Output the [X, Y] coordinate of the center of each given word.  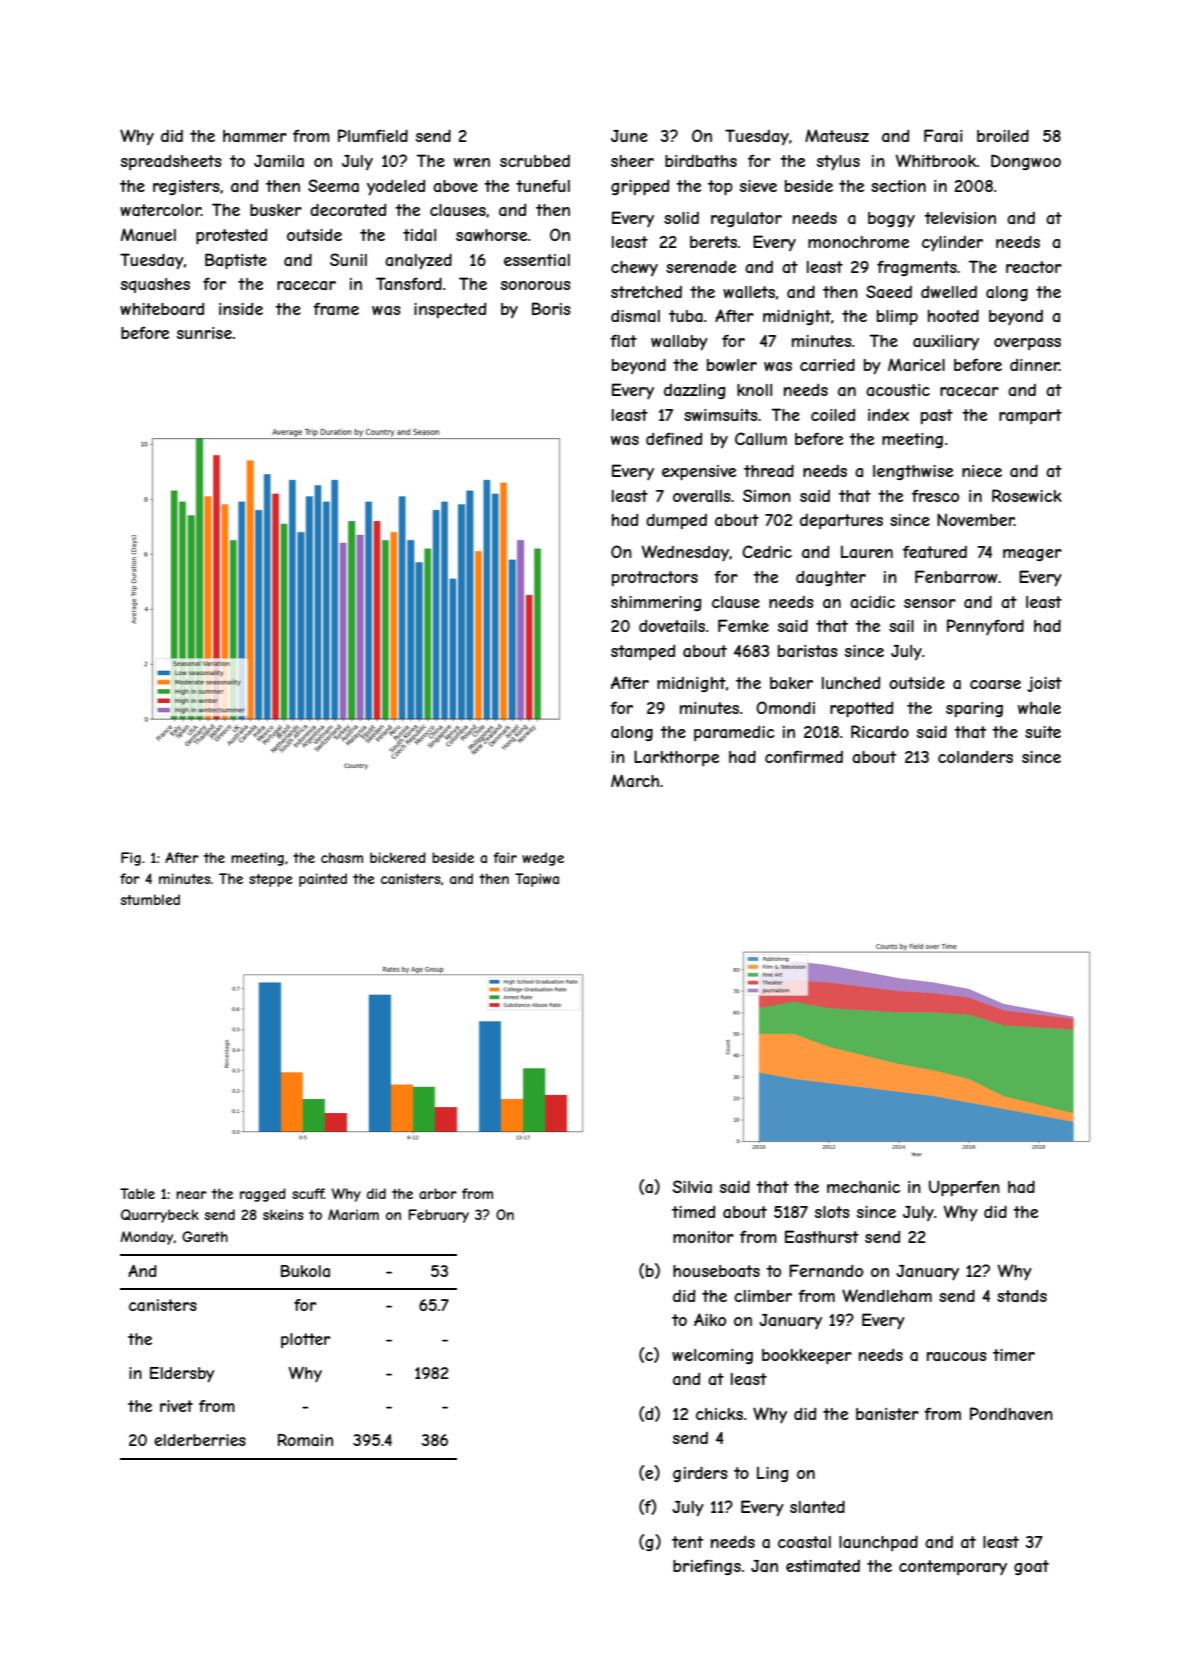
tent [687, 1542]
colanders [975, 756]
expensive [699, 473]
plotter [305, 1340]
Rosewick [1027, 495]
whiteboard [162, 308]
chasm [342, 857]
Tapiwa [537, 880]
